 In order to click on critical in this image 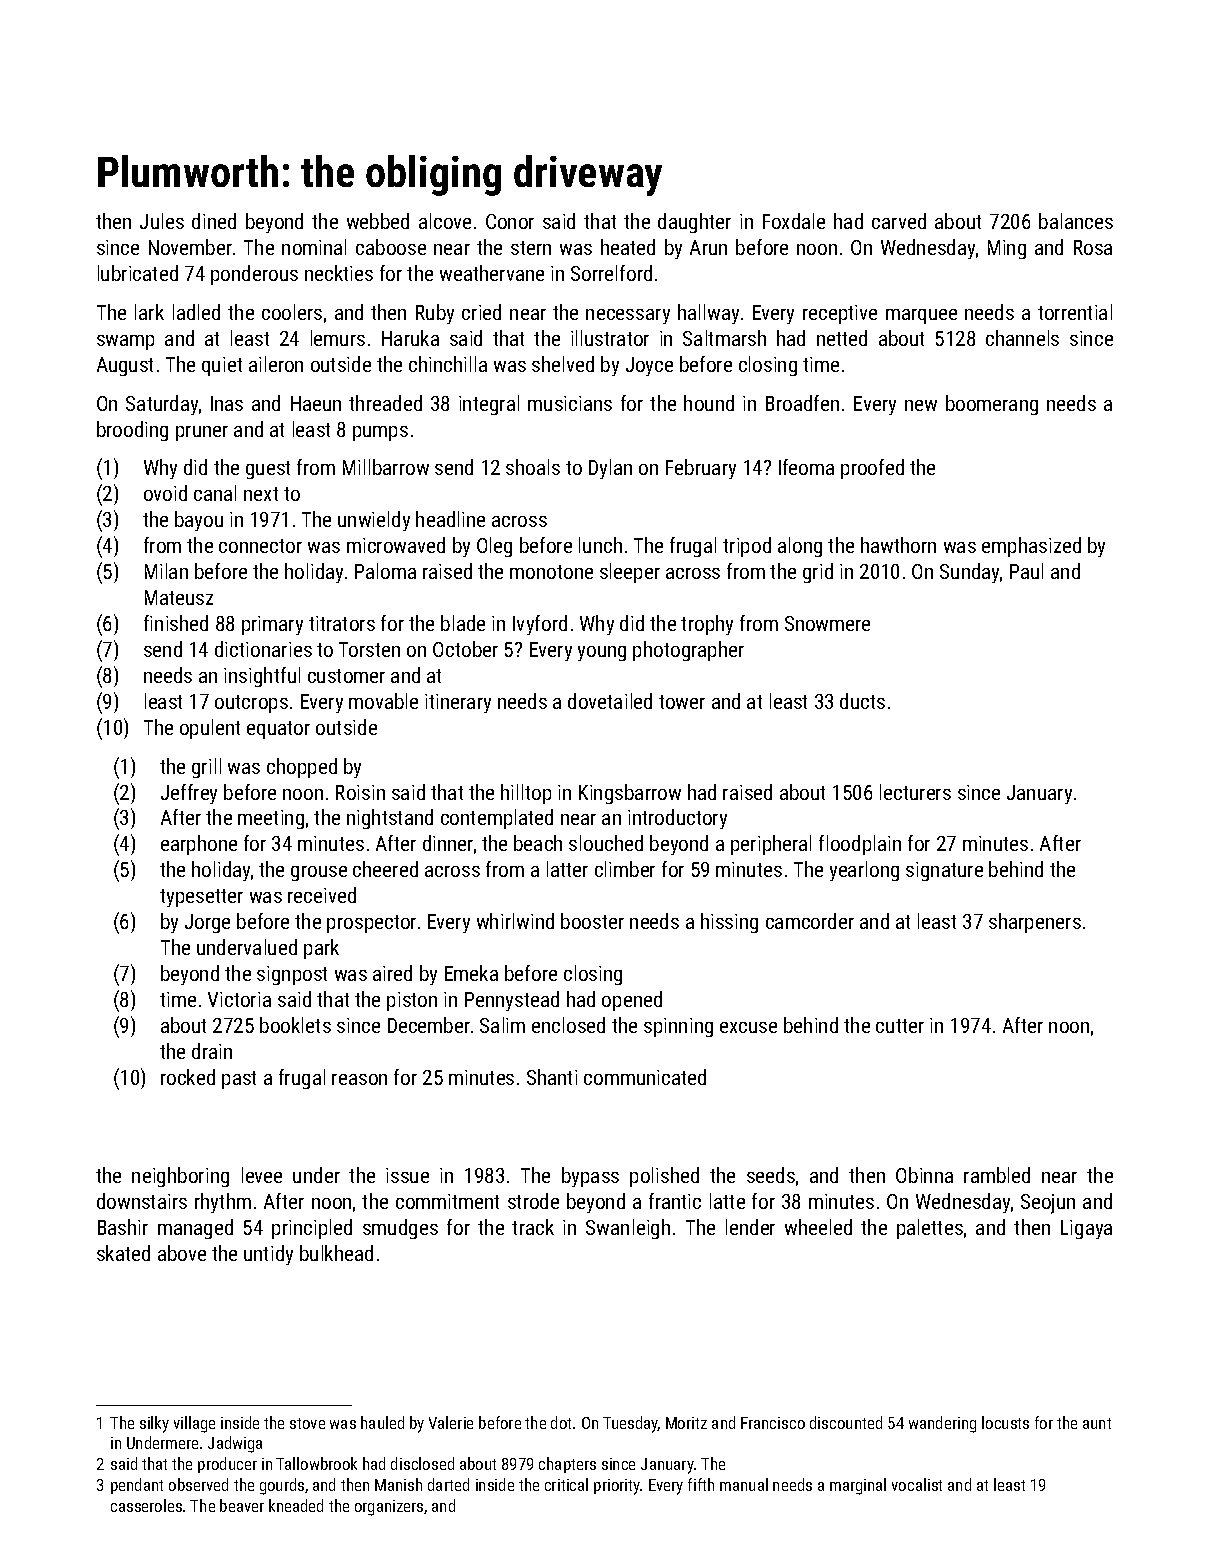, I will do `click(566, 1484)`.
